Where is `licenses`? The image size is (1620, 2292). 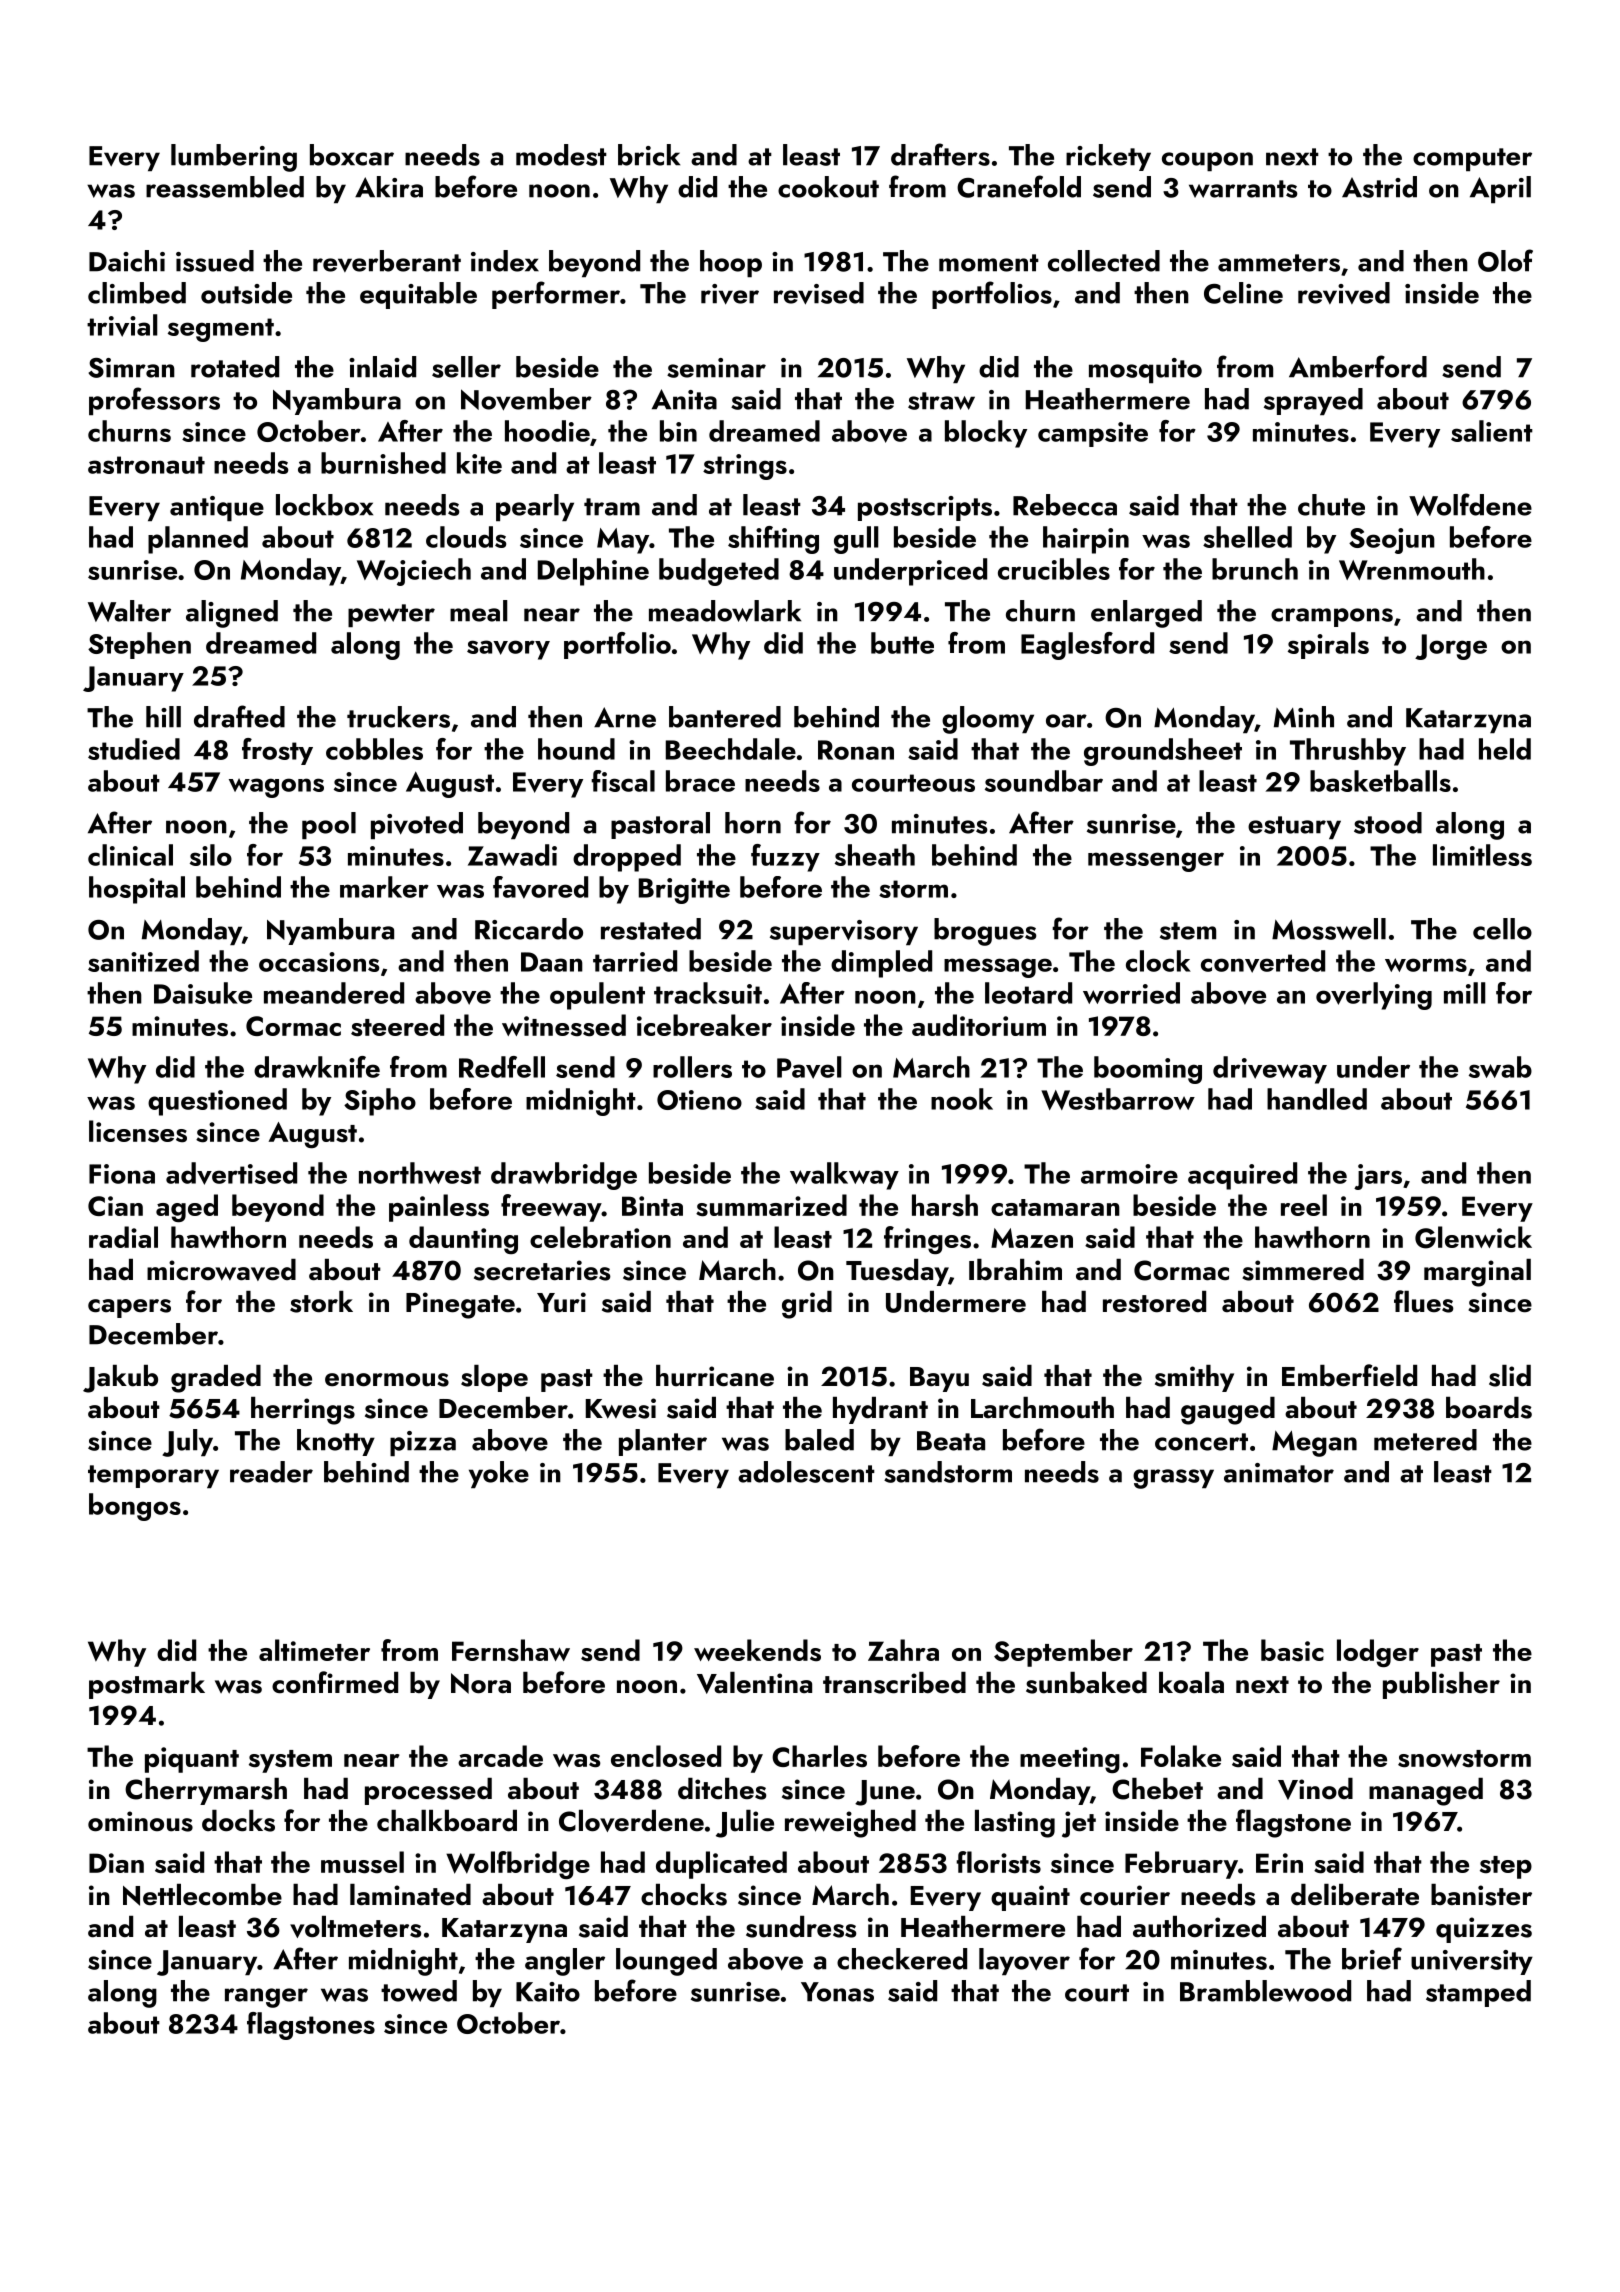
licenses is located at coordinates (138, 1131).
